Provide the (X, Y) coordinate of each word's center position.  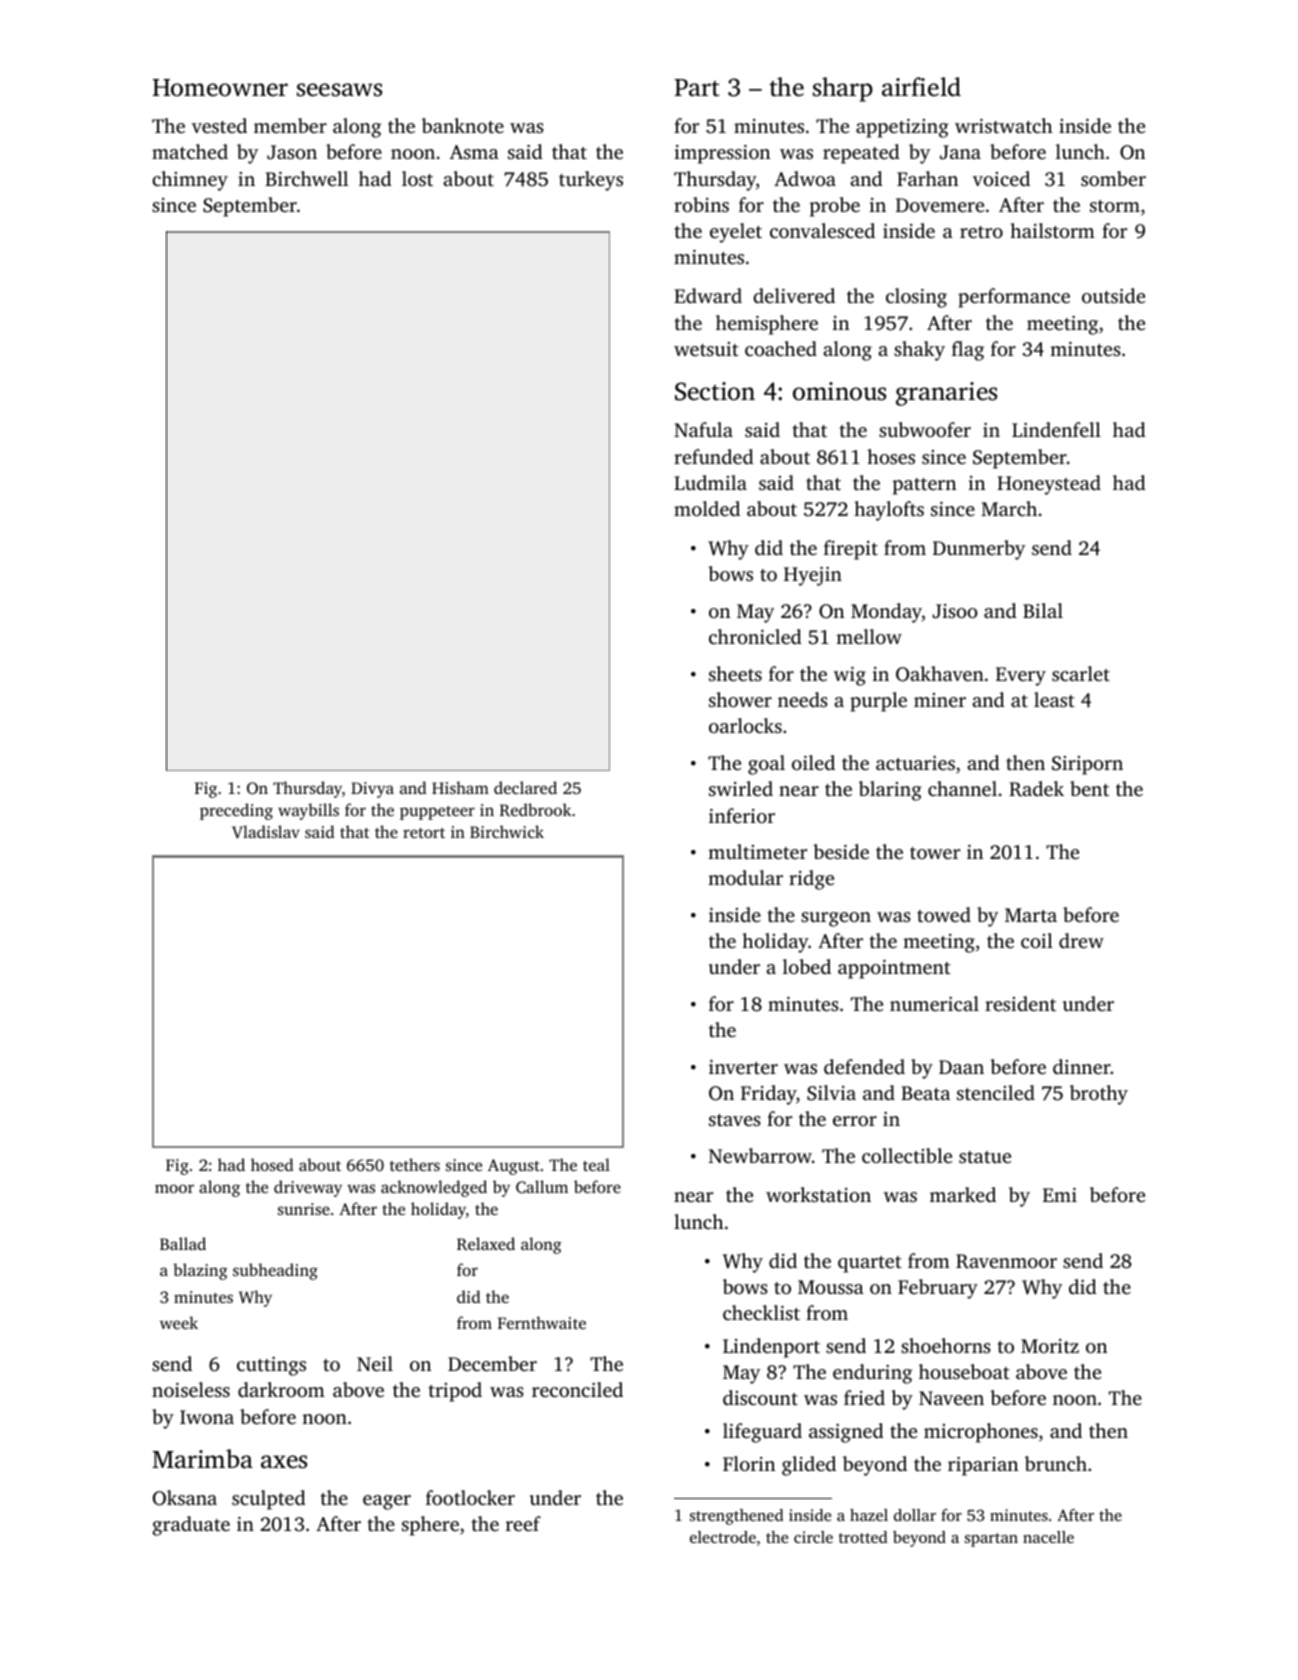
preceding (236, 811)
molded (707, 508)
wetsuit (706, 349)
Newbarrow (760, 1155)
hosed (272, 1164)
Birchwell (306, 178)
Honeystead (1049, 485)
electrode (723, 1537)
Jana (960, 152)
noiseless (191, 1389)
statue (985, 1157)
